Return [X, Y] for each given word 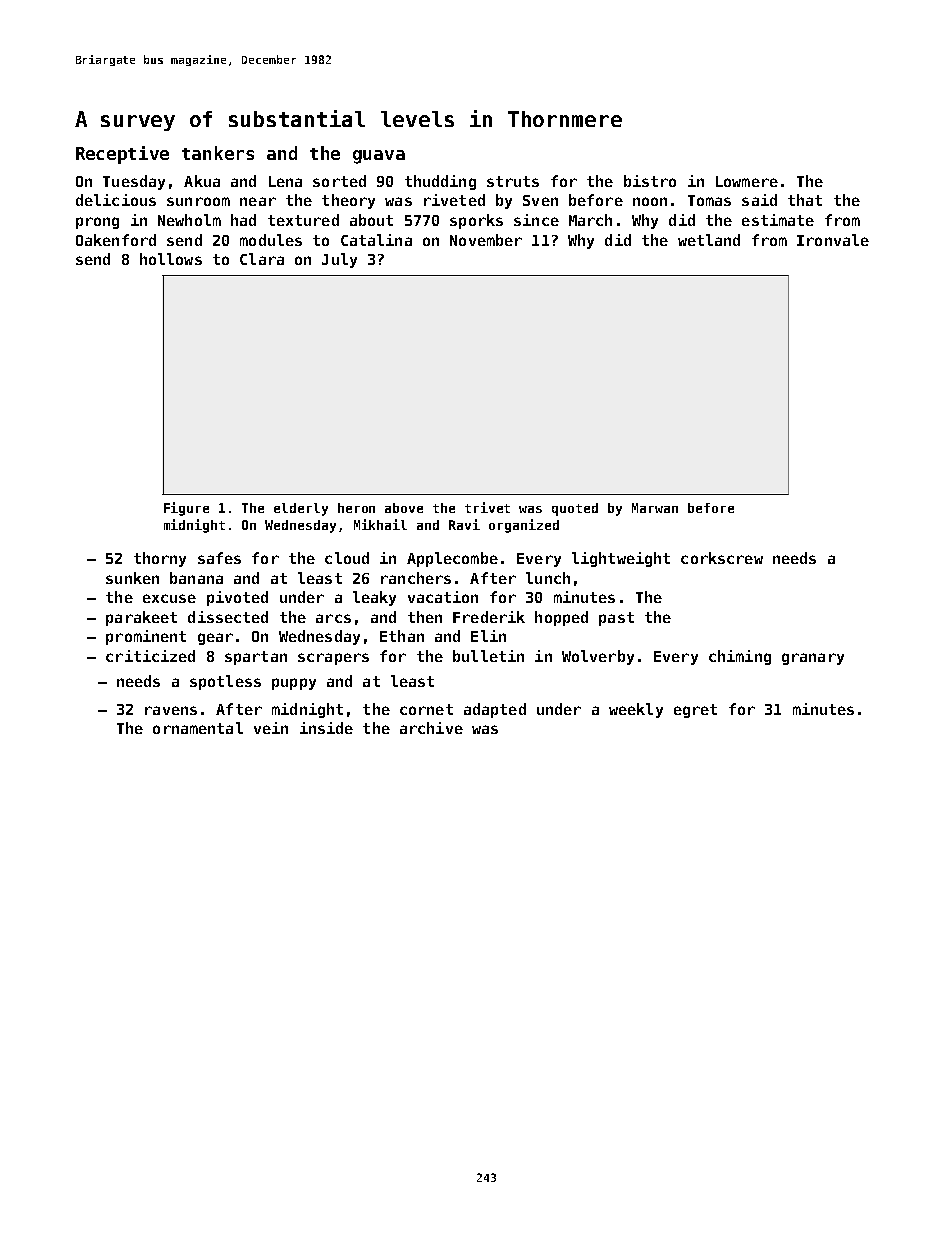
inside [326, 728]
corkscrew [722, 558]
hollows [171, 259]
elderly [301, 509]
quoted [575, 509]
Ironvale [833, 240]
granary [813, 659]
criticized [150, 656]
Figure [186, 509]
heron [356, 508]
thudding [440, 182]
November [486, 240]
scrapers [333, 659]
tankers [218, 153]
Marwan [655, 508]
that [805, 200]
